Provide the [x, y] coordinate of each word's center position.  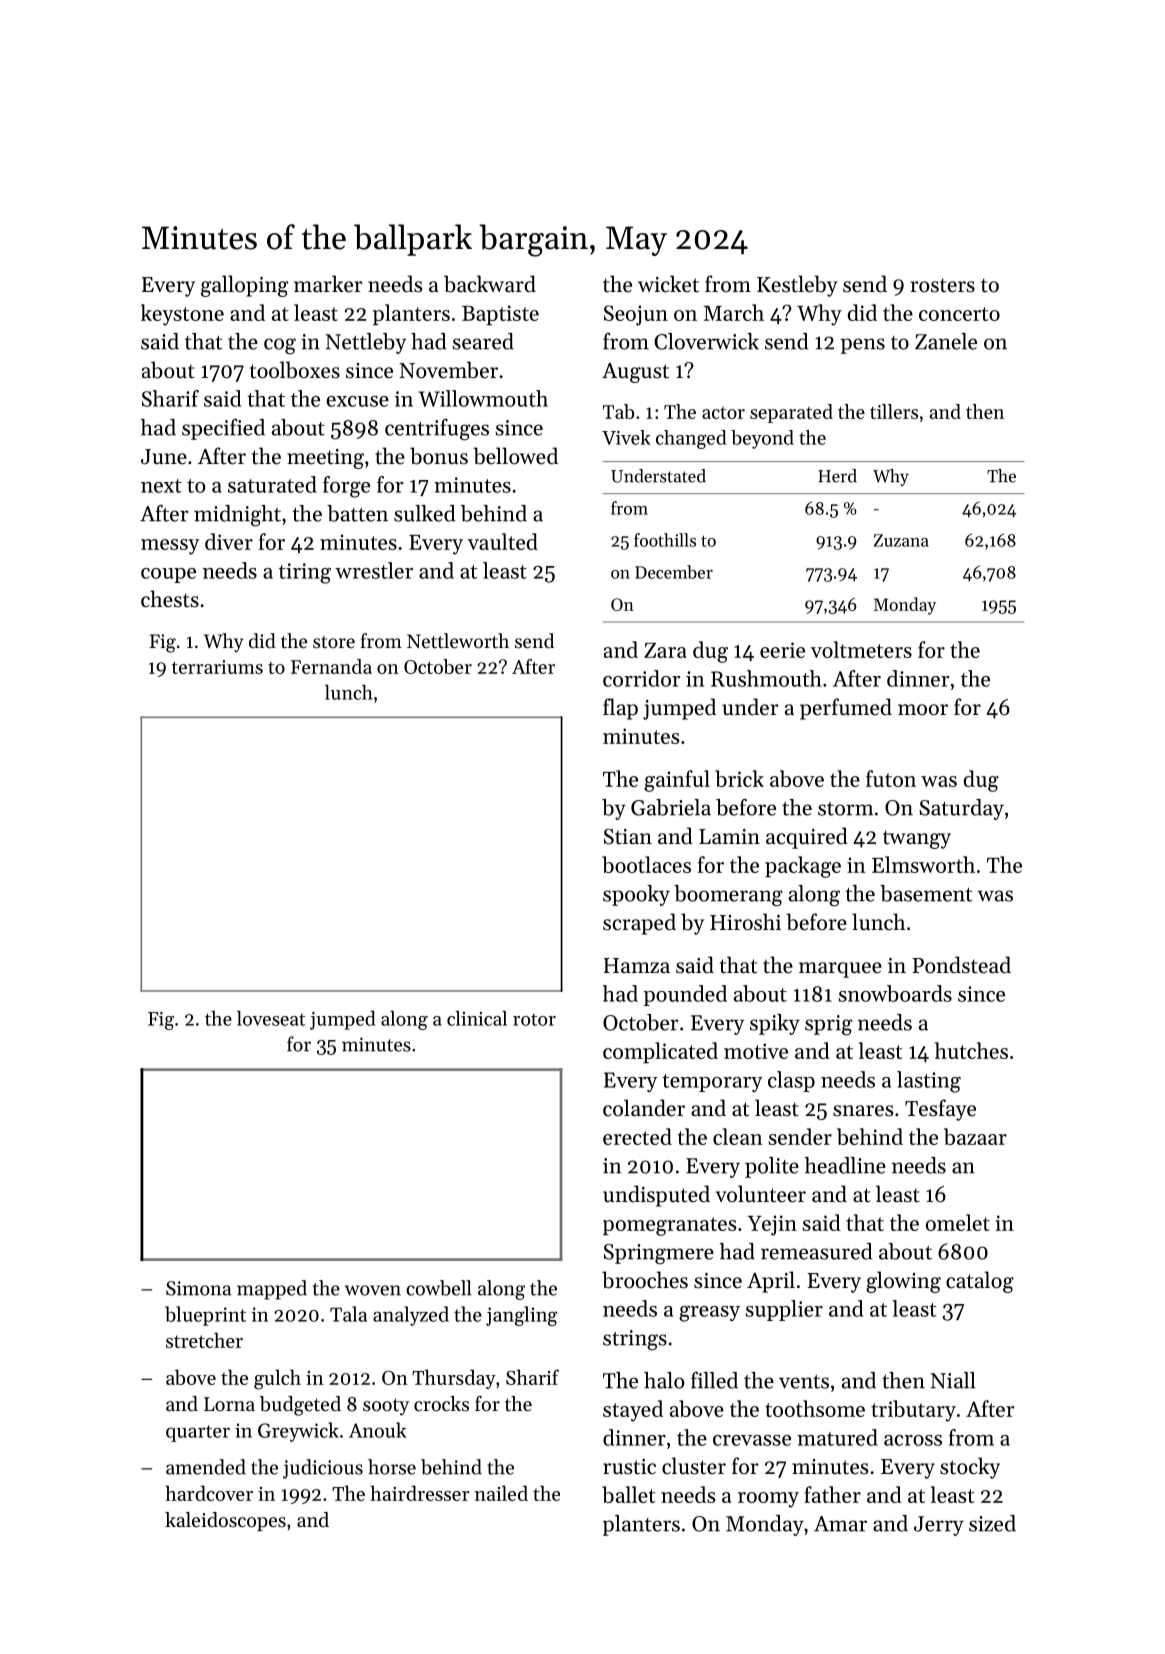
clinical [477, 1018]
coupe [168, 575]
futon [891, 778]
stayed [633, 1411]
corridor [641, 678]
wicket [668, 284]
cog [280, 346]
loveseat [271, 1018]
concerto [959, 314]
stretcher [204, 1340]
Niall [953, 1380]
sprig [828, 1025]
